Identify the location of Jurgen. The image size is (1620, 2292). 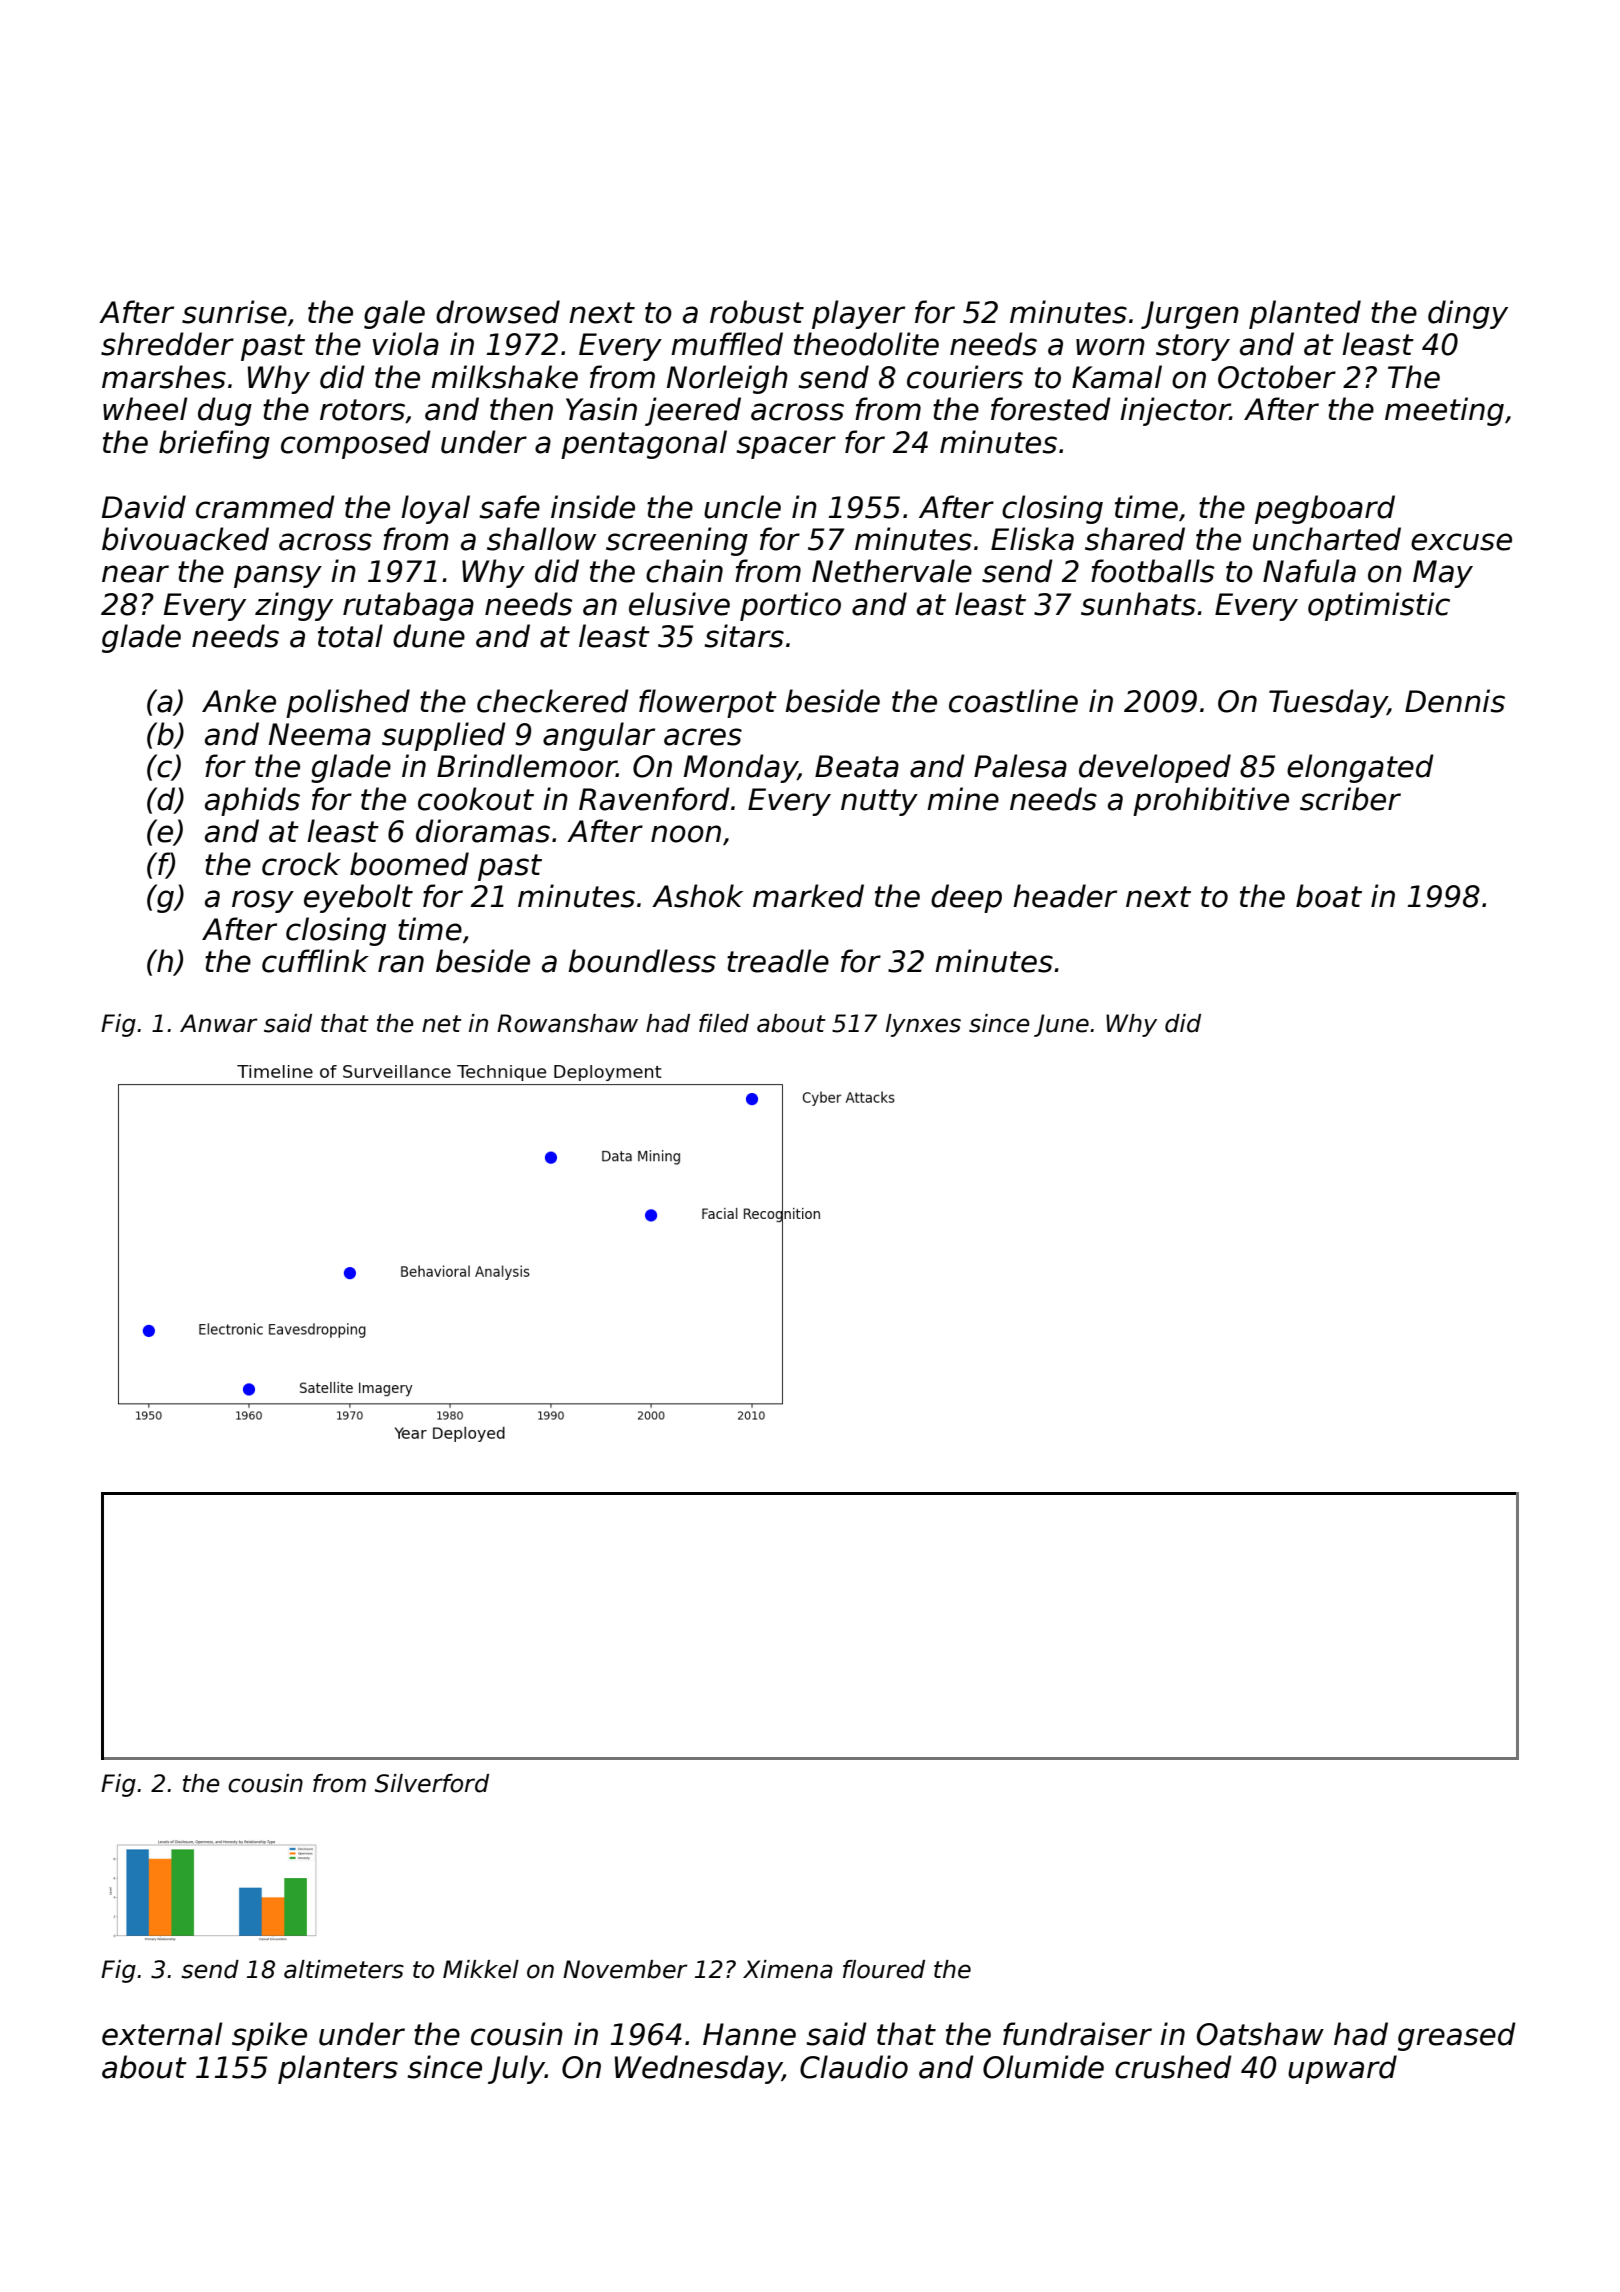
(1190, 315).
